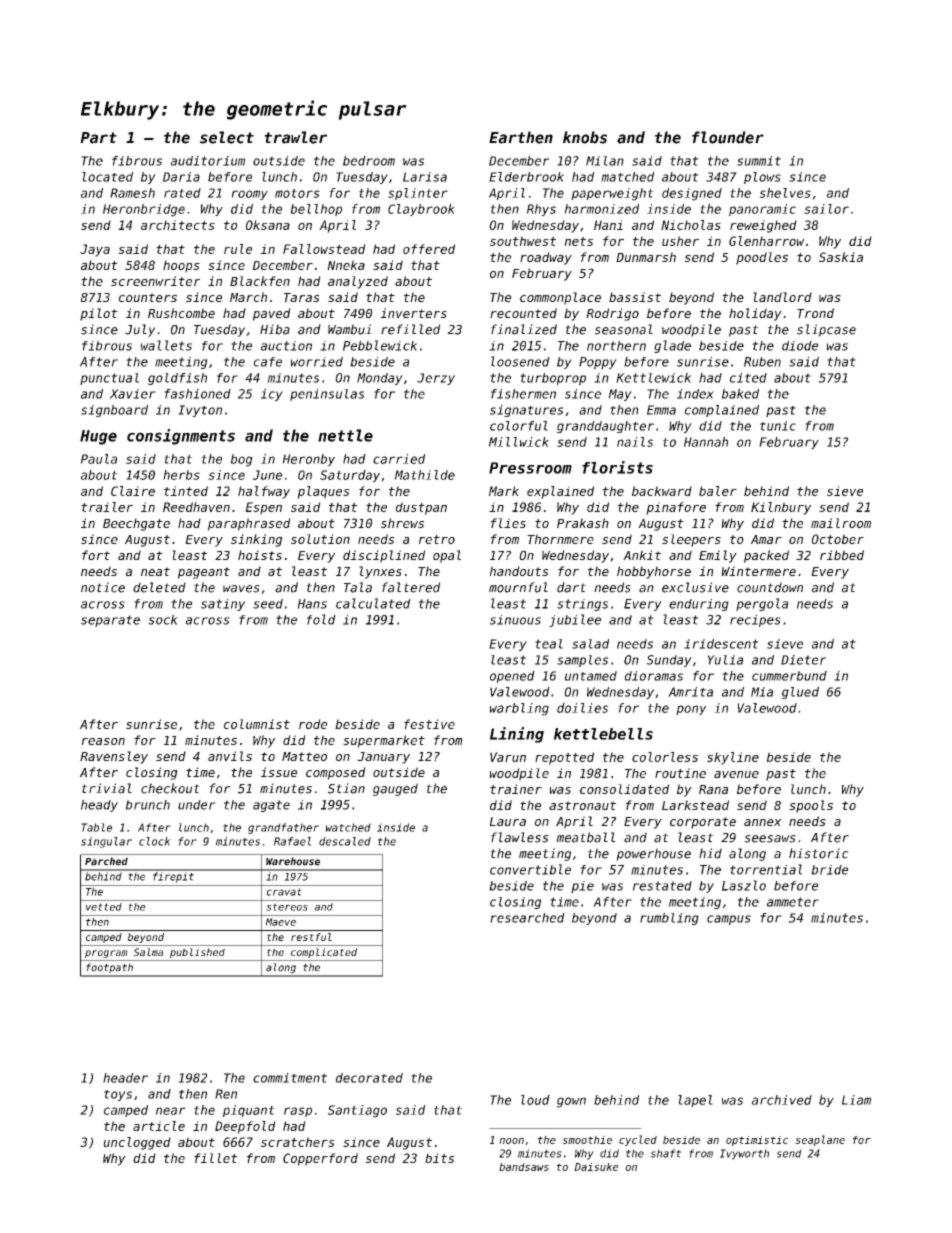 The image size is (952, 1233). I want to click on pony, so click(691, 710).
